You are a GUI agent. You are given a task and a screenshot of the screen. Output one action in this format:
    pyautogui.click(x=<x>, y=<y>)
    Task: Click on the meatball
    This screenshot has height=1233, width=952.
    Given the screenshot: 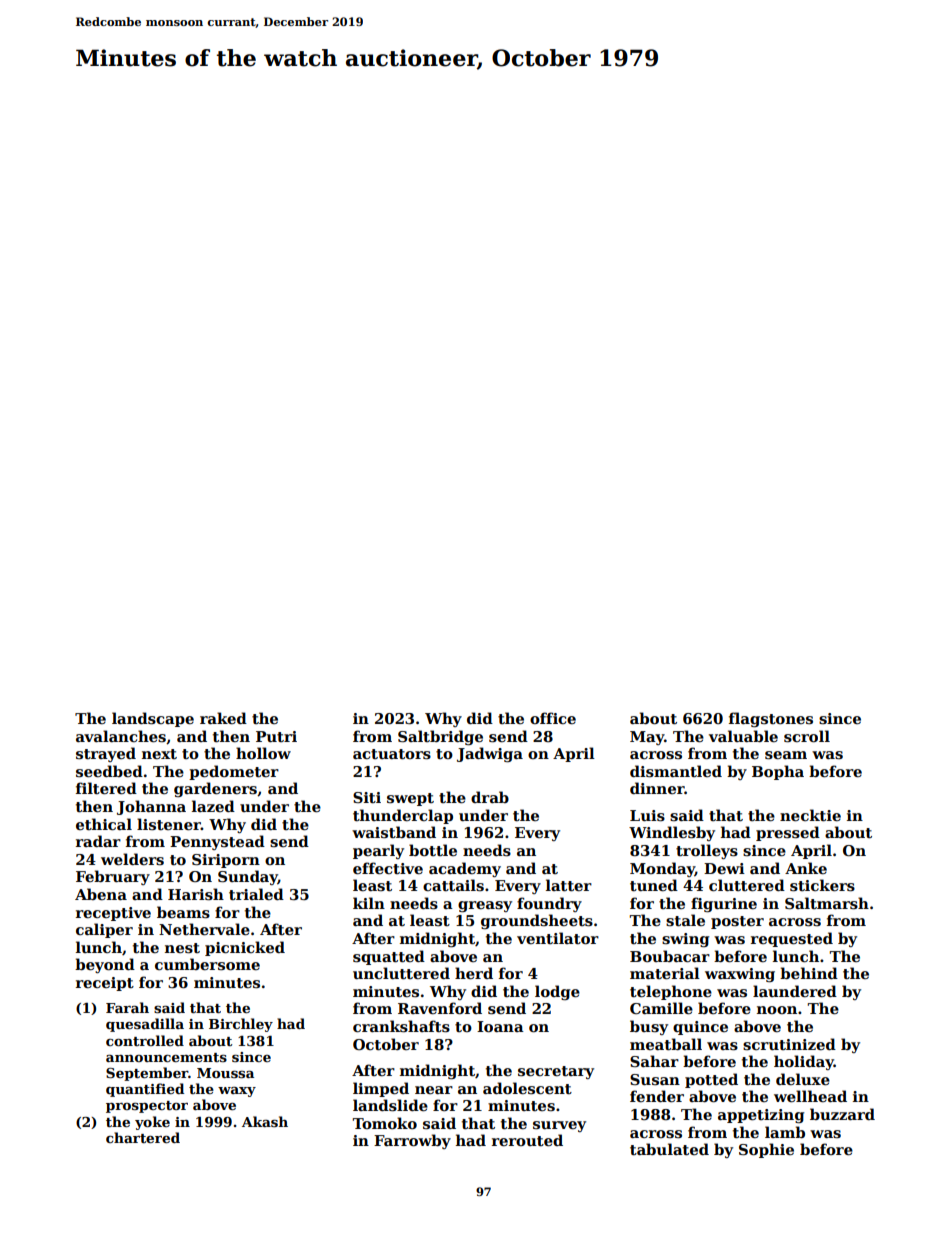 What is the action you would take?
    pyautogui.click(x=666, y=1044)
